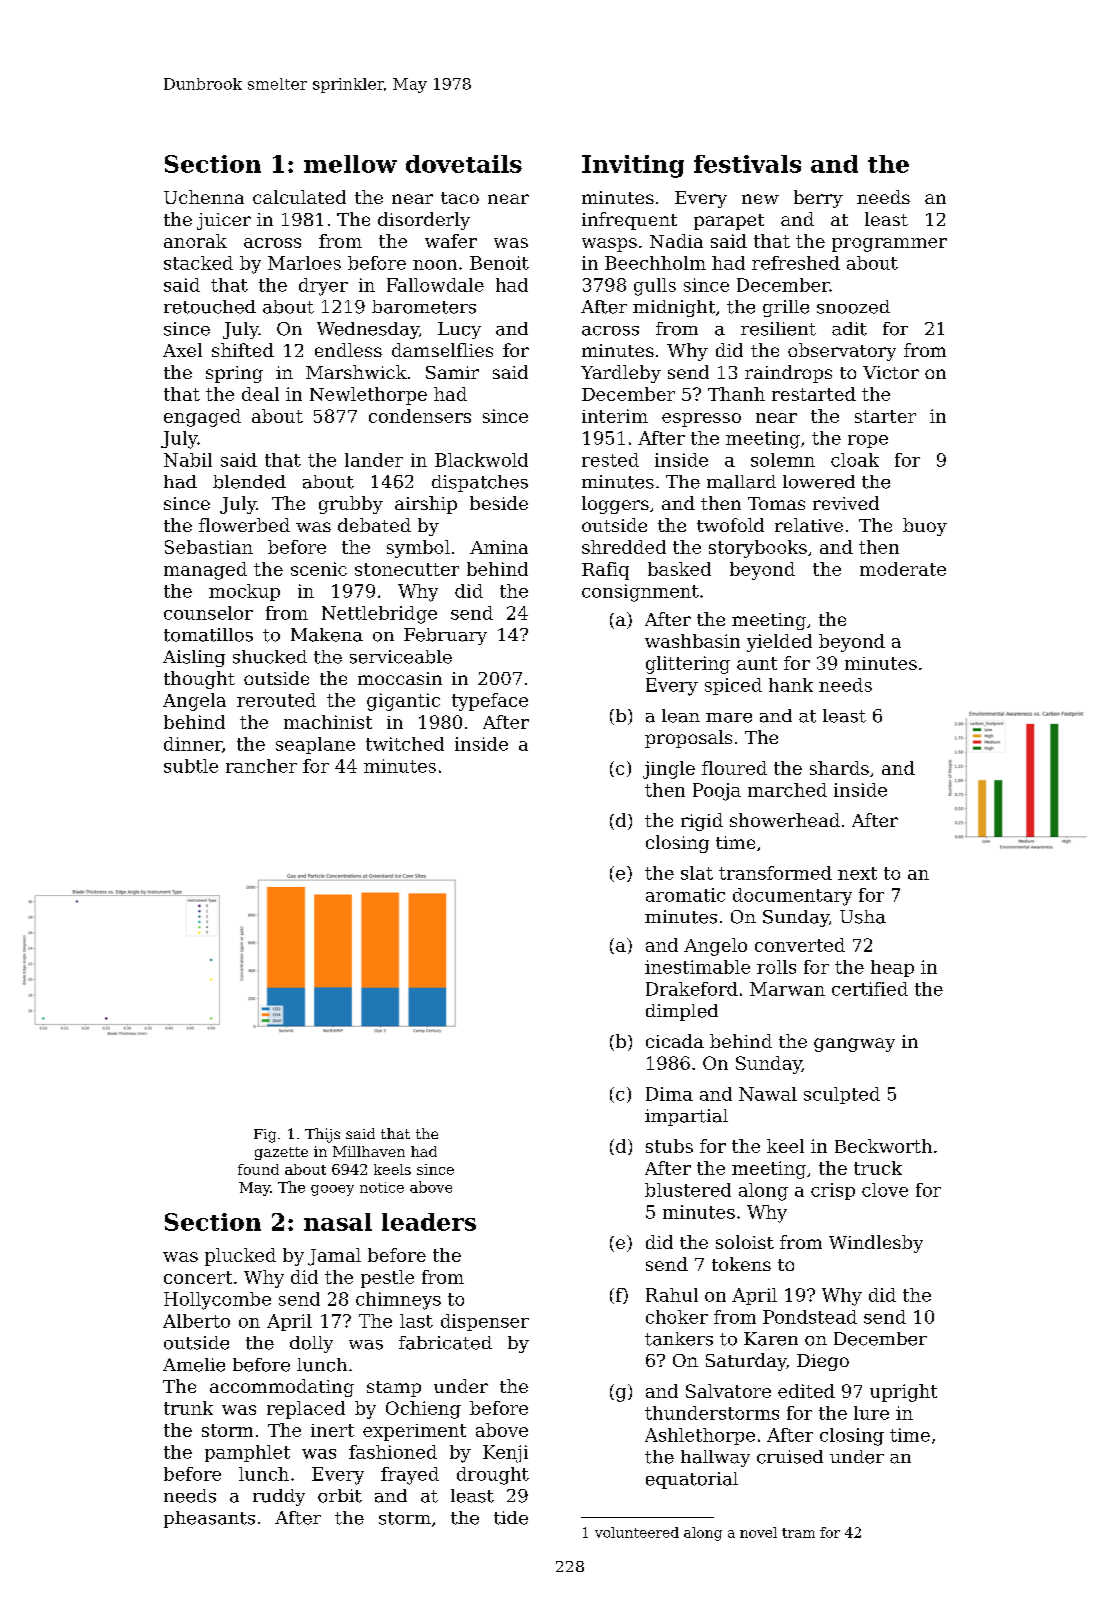 This image has height=1607, width=1110. I want to click on programmer, so click(889, 245).
